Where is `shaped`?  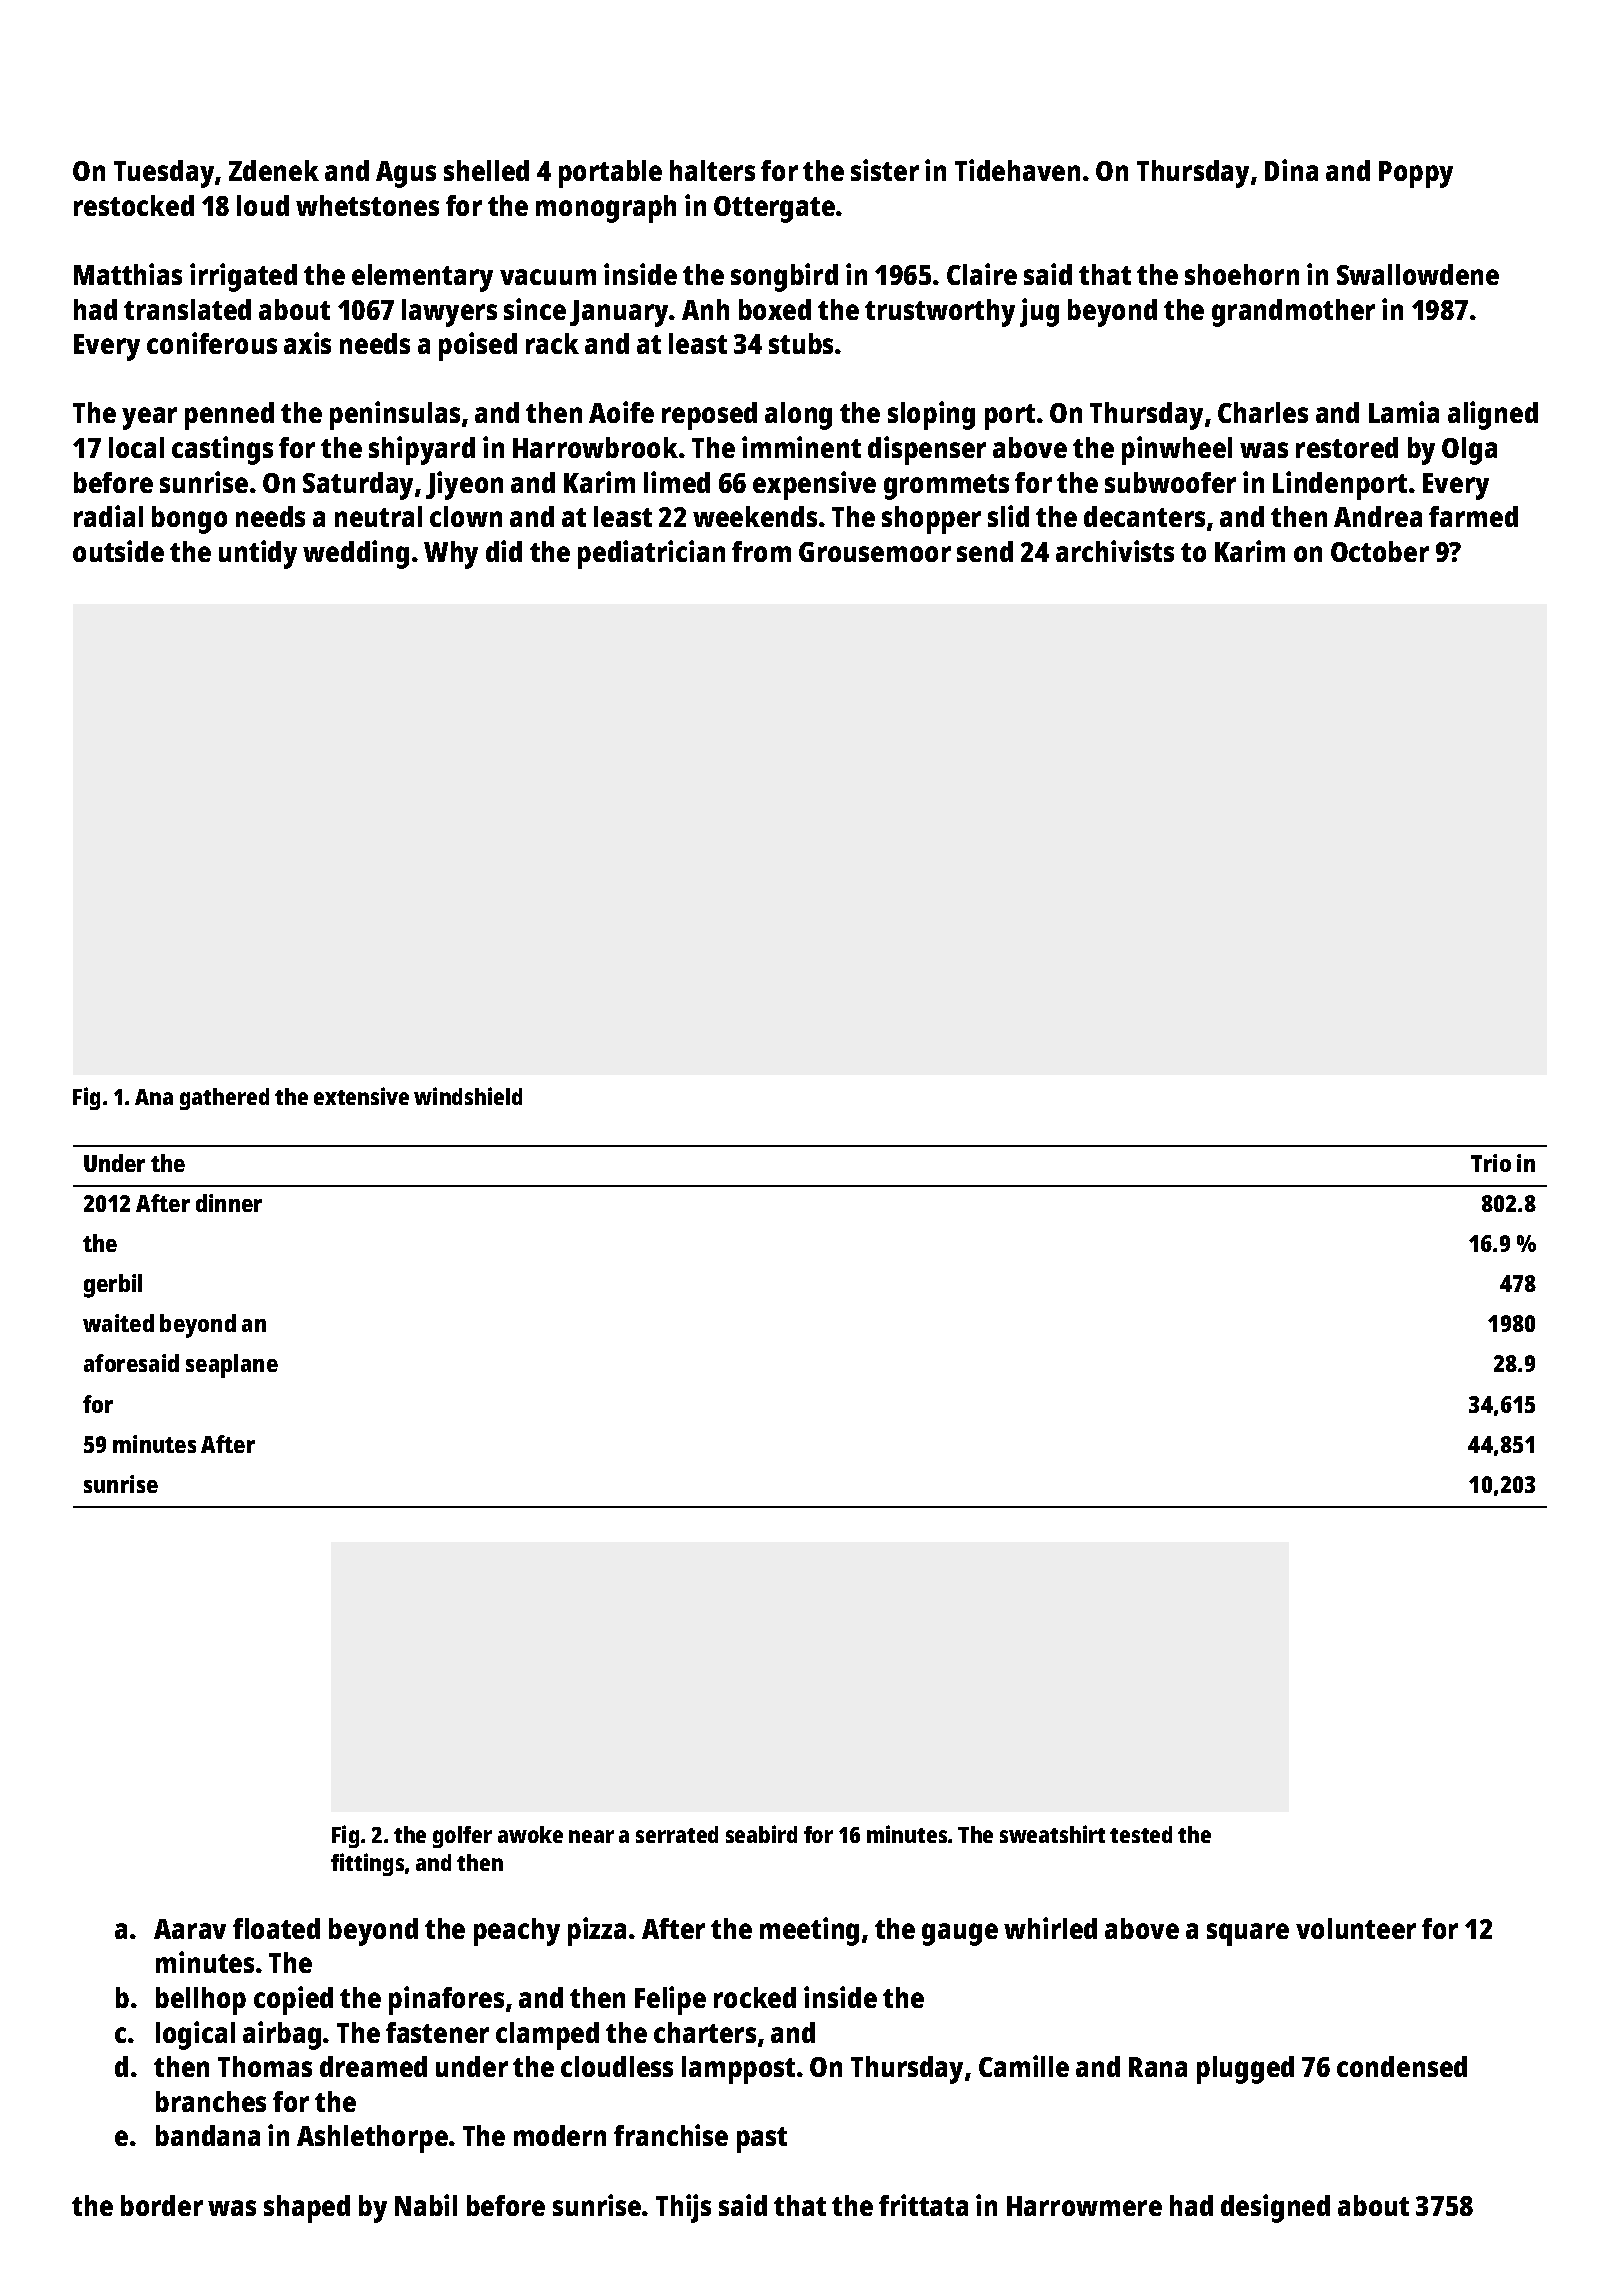 shaped is located at coordinates (307, 2209).
